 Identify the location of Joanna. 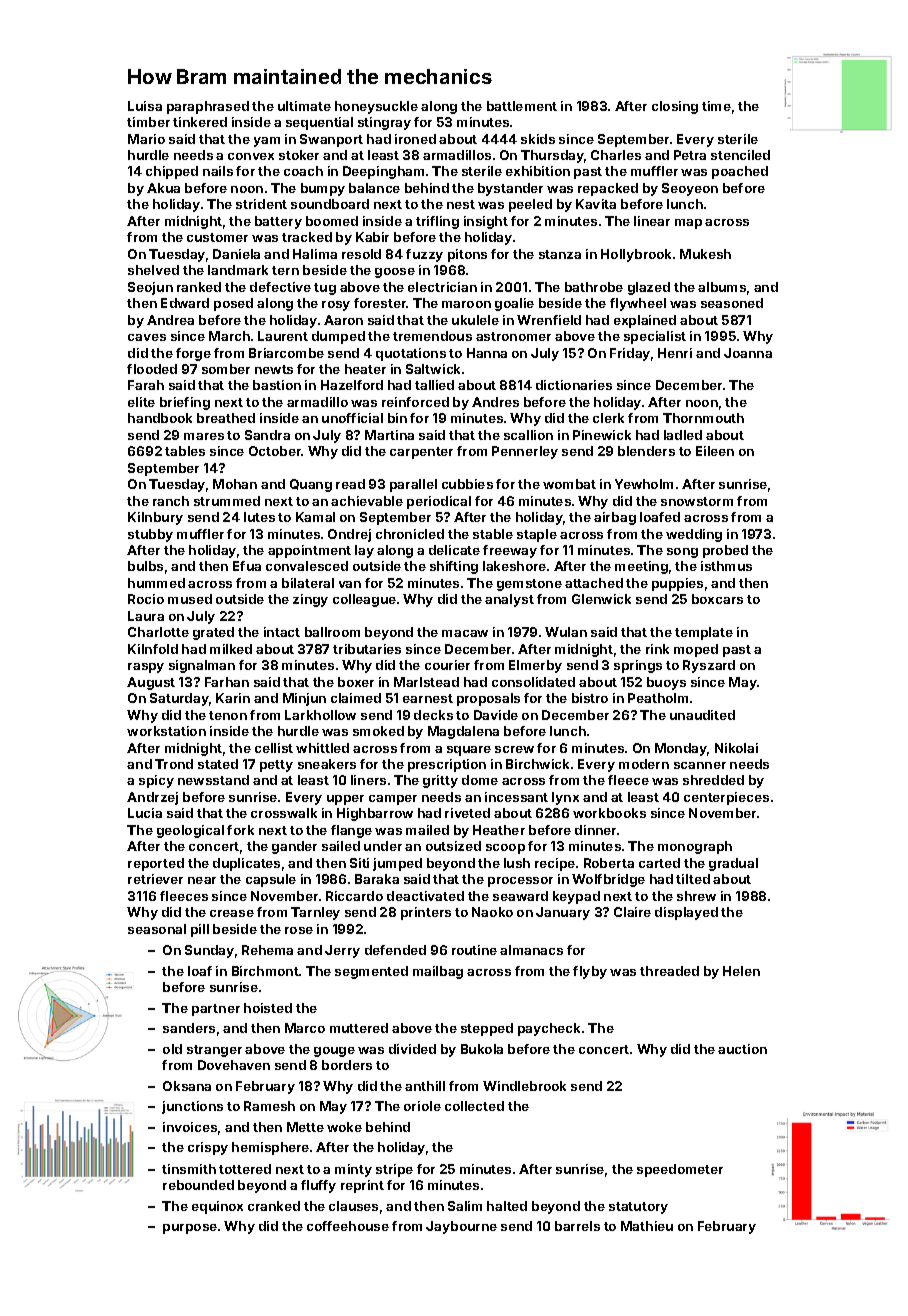
(748, 353).
